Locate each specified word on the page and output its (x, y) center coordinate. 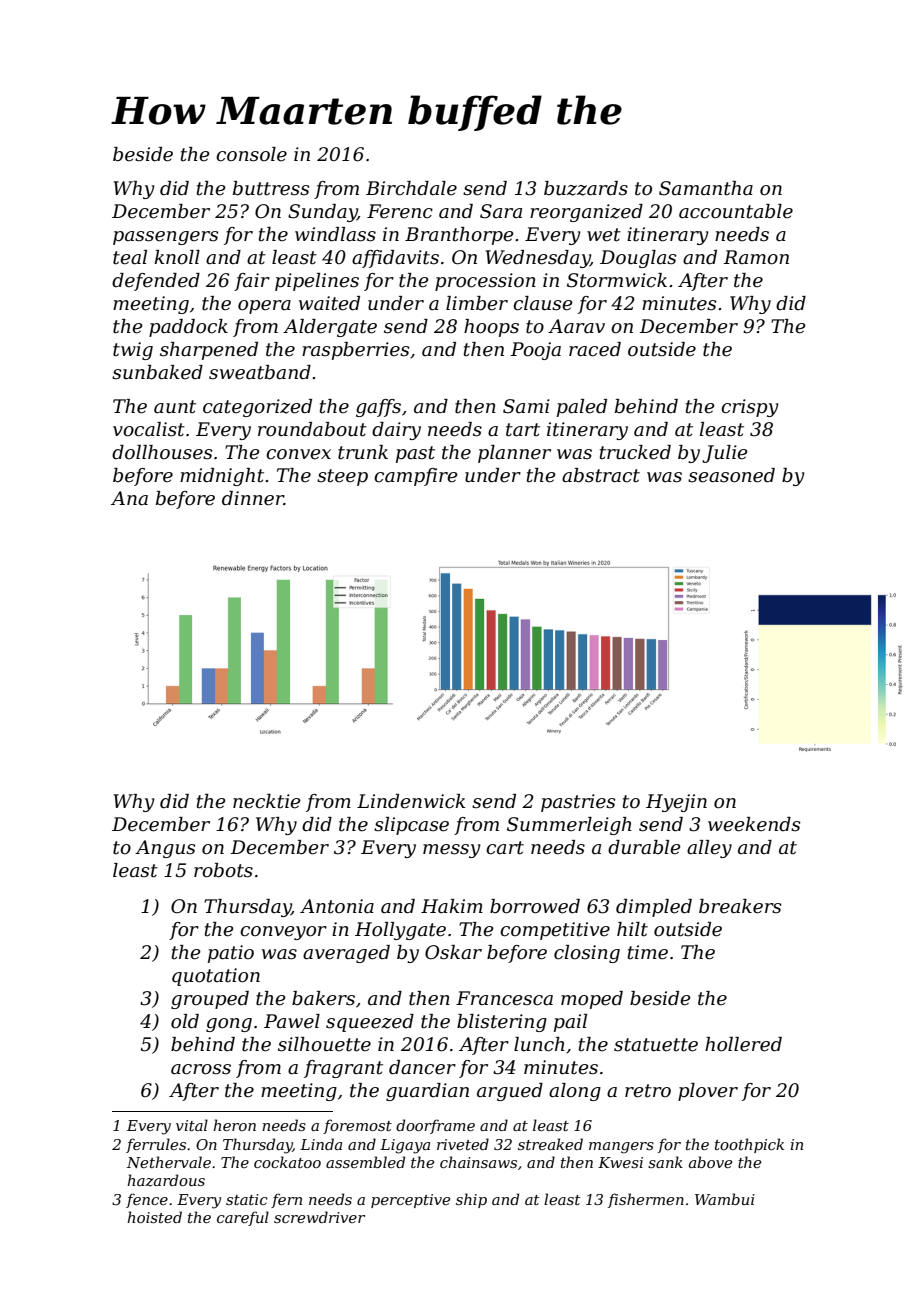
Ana (129, 498)
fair (252, 282)
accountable (736, 211)
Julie (725, 454)
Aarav (576, 326)
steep (342, 477)
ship (471, 1200)
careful (243, 1218)
